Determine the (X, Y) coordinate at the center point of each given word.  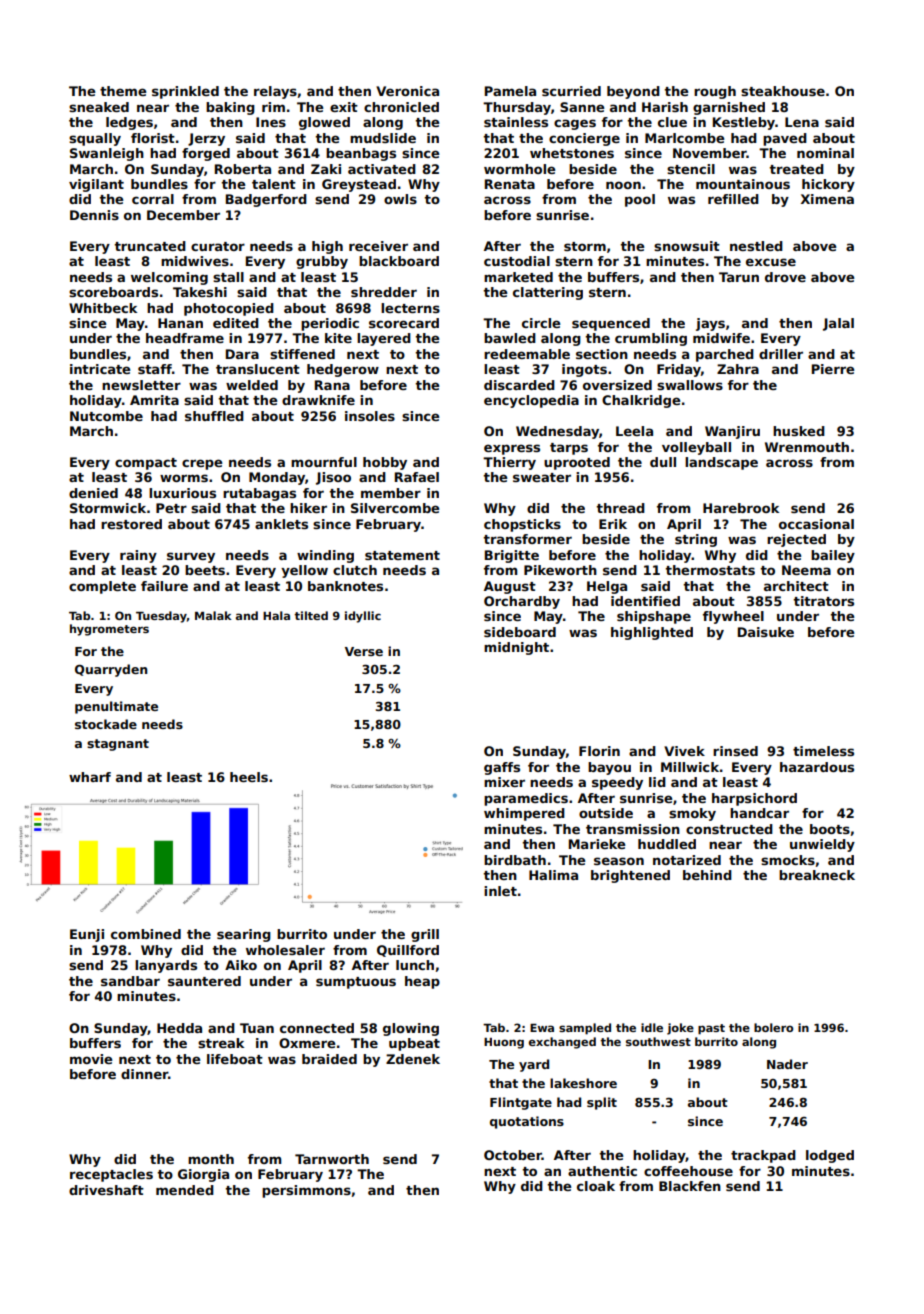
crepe (202, 464)
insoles (370, 416)
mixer (504, 782)
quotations (527, 1122)
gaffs (502, 768)
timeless (823, 751)
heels (249, 777)
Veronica (407, 91)
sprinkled (185, 92)
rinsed (735, 751)
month (211, 1159)
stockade (106, 724)
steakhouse (783, 91)
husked (799, 431)
